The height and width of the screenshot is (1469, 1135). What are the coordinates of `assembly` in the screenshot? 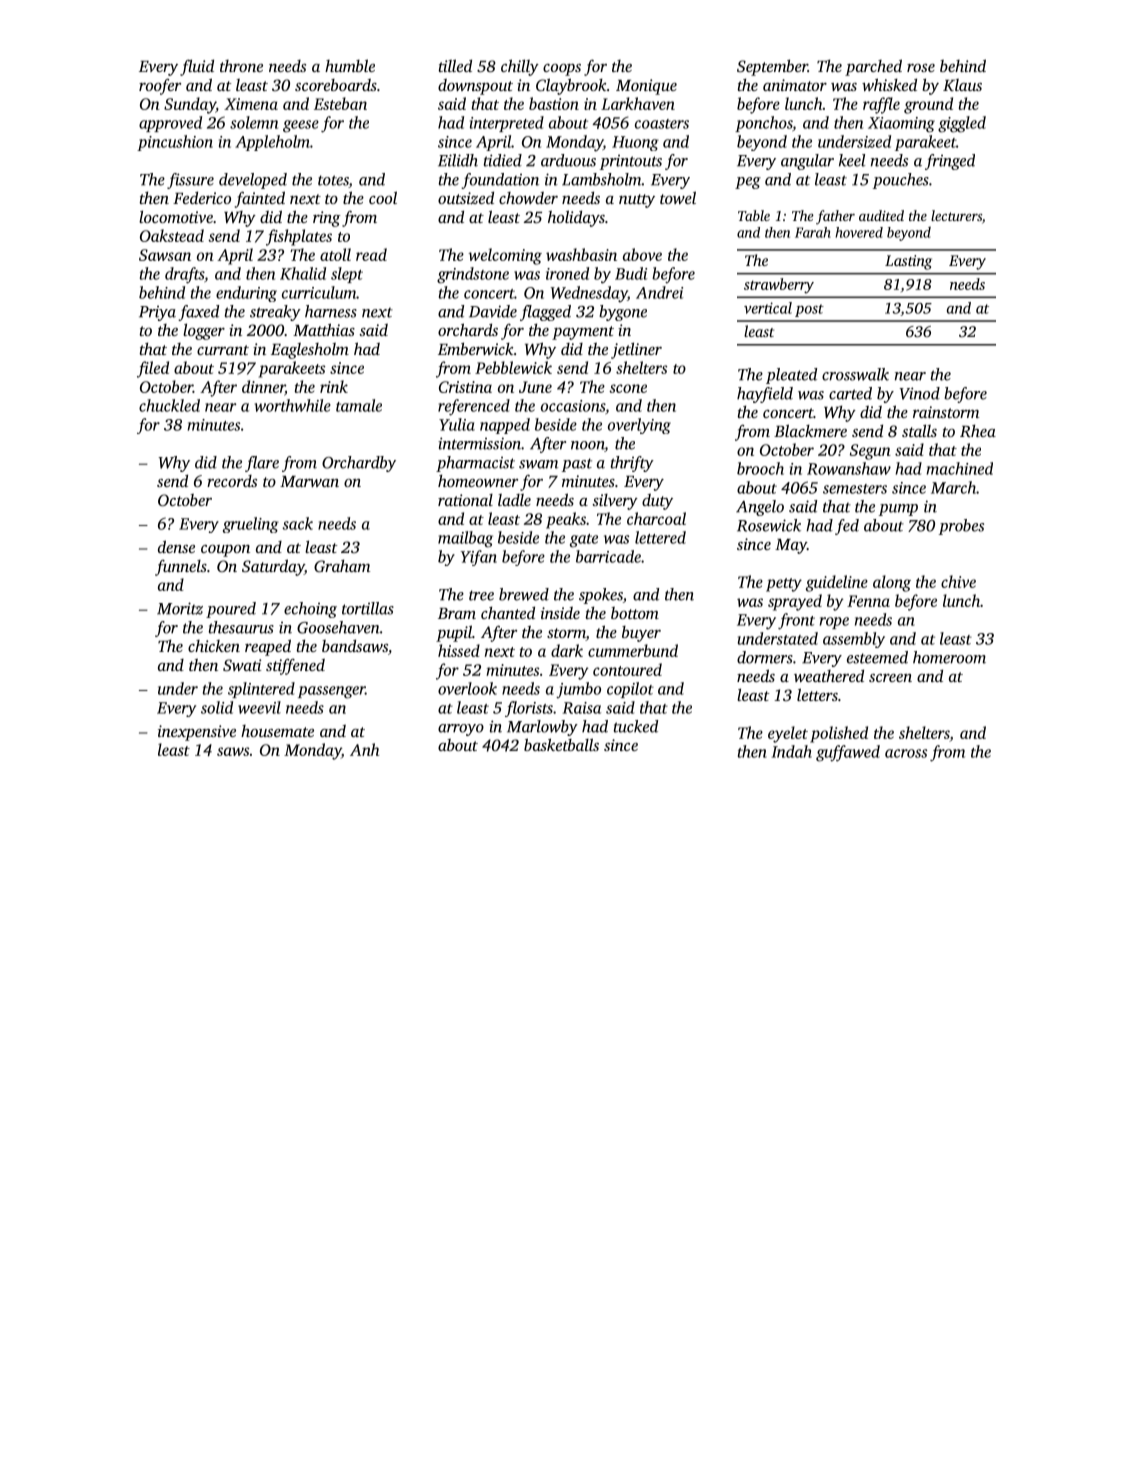 It's located at (854, 640).
